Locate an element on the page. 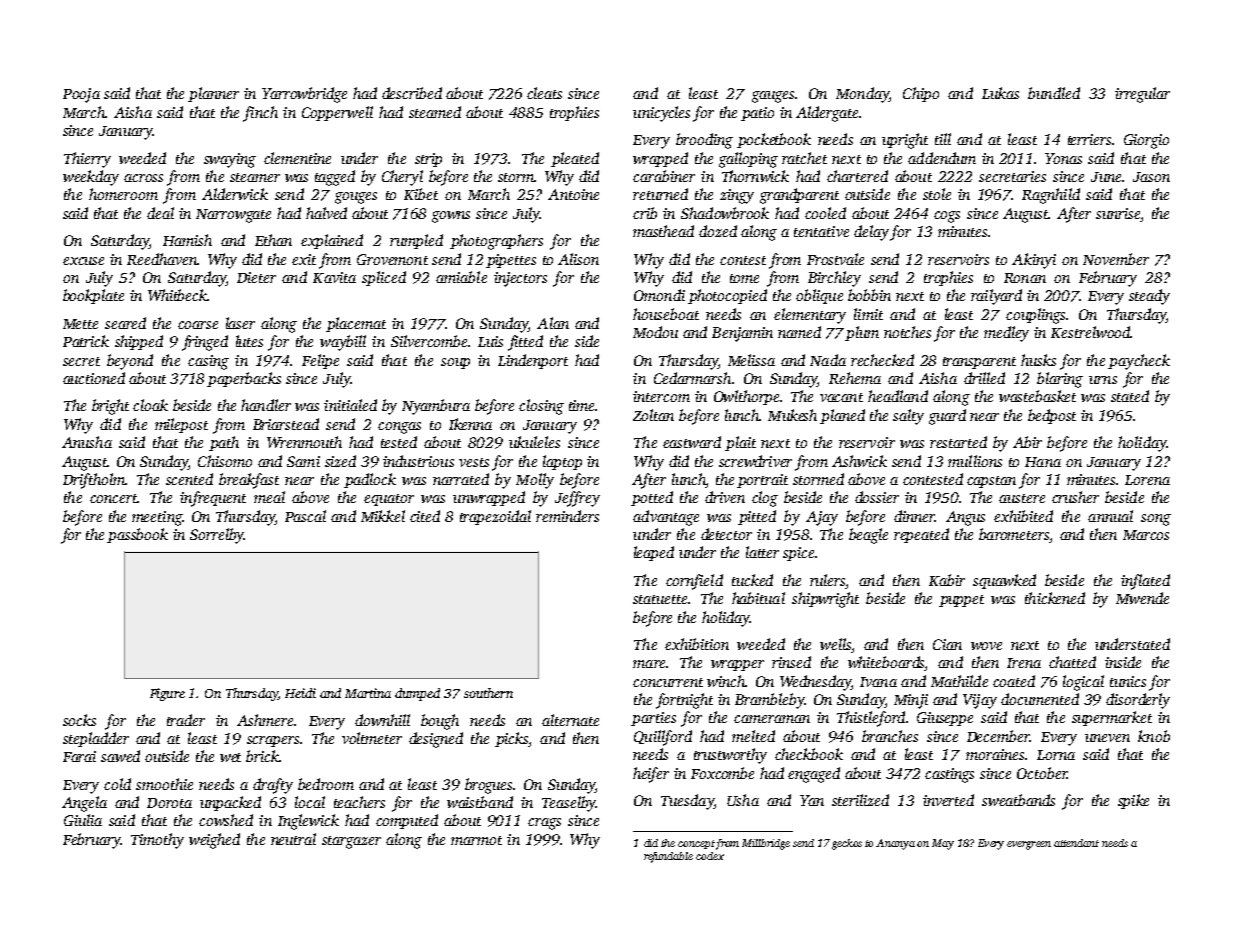 This image has width=1233, height=952. Figure is located at coordinates (167, 694).
